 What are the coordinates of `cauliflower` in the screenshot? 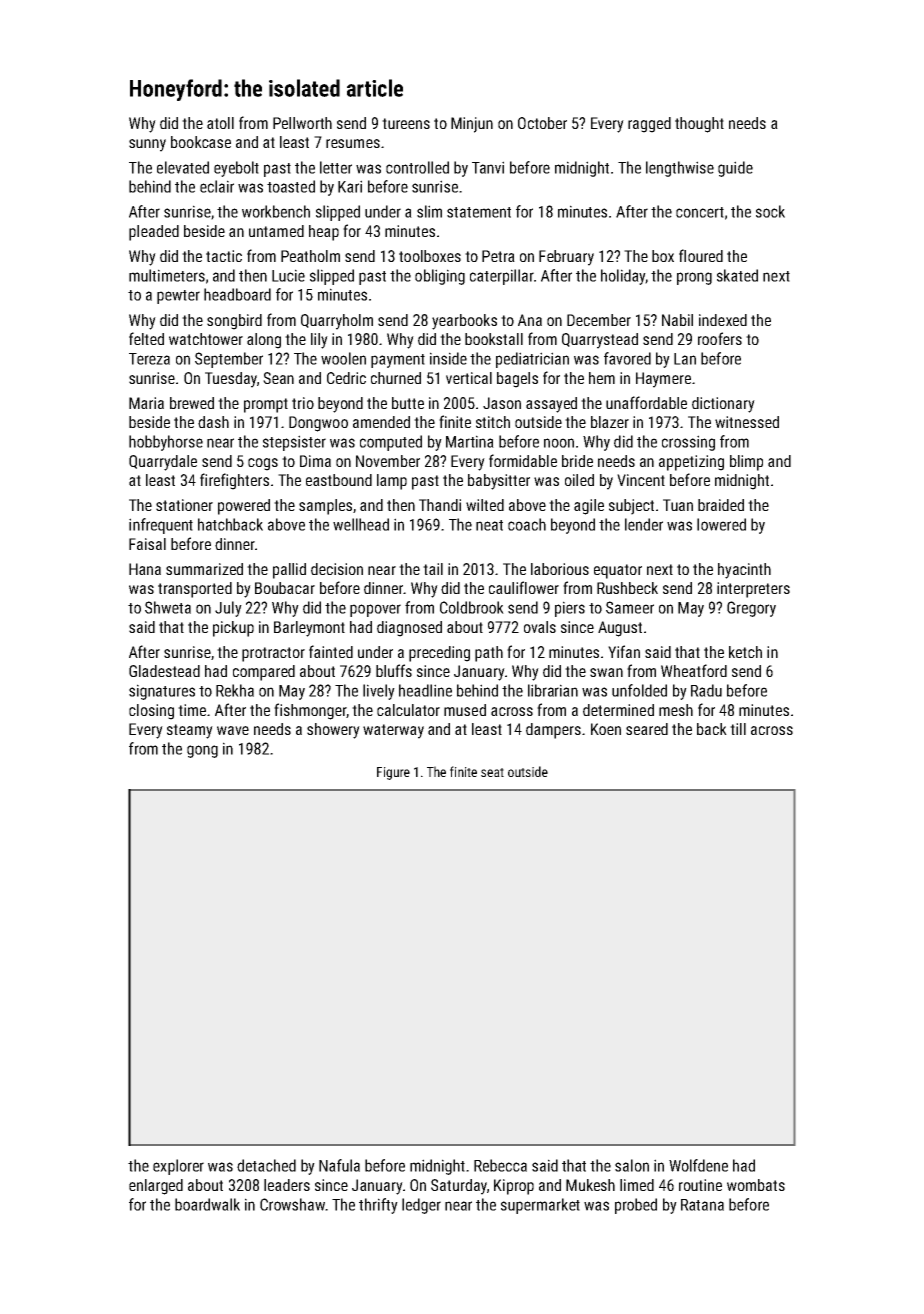 It's located at (524, 587).
